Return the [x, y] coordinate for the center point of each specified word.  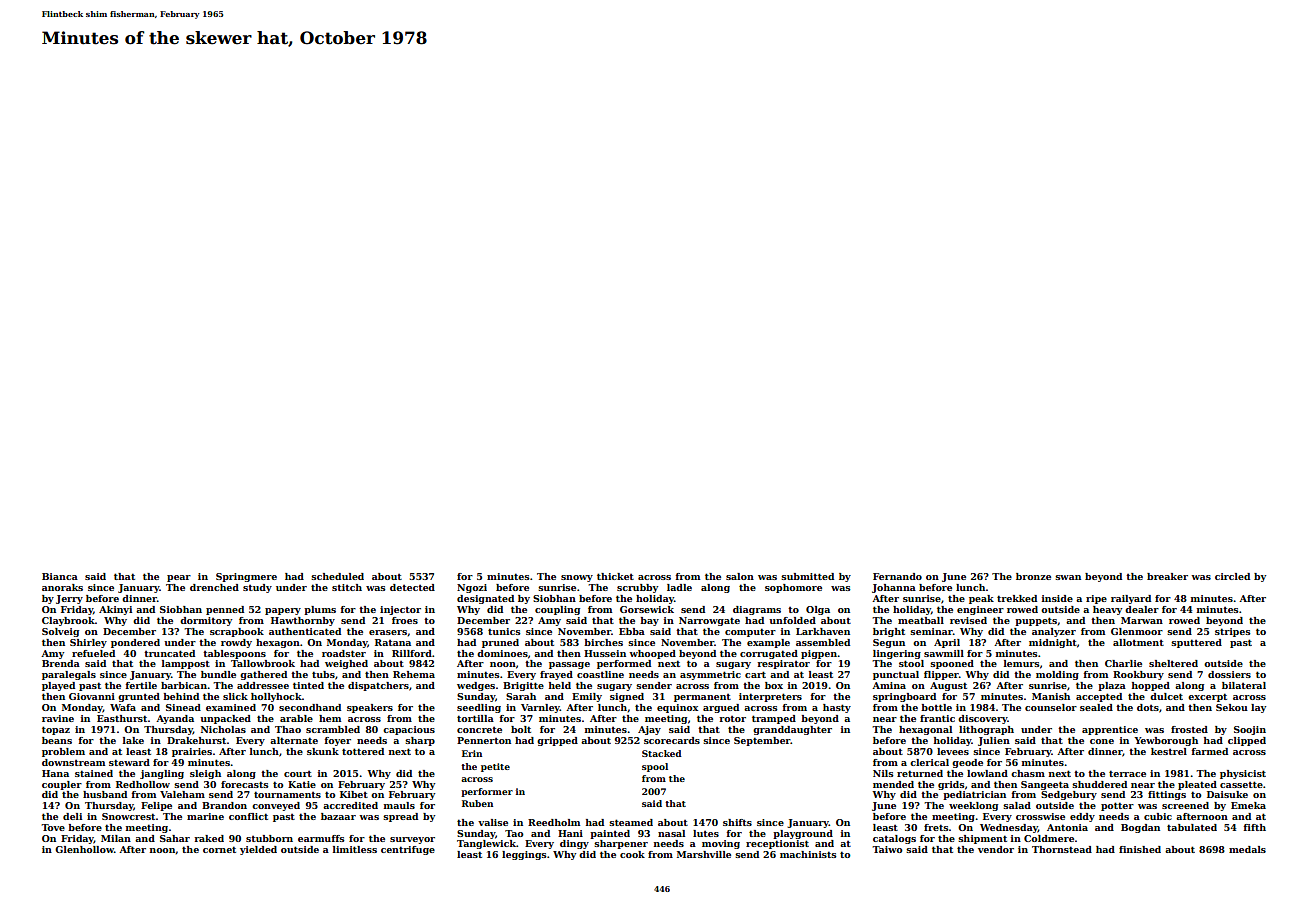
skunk [323, 751]
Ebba [632, 631]
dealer [1142, 609]
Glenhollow [84, 849]
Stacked [662, 753]
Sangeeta [1045, 785]
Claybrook [68, 621]
